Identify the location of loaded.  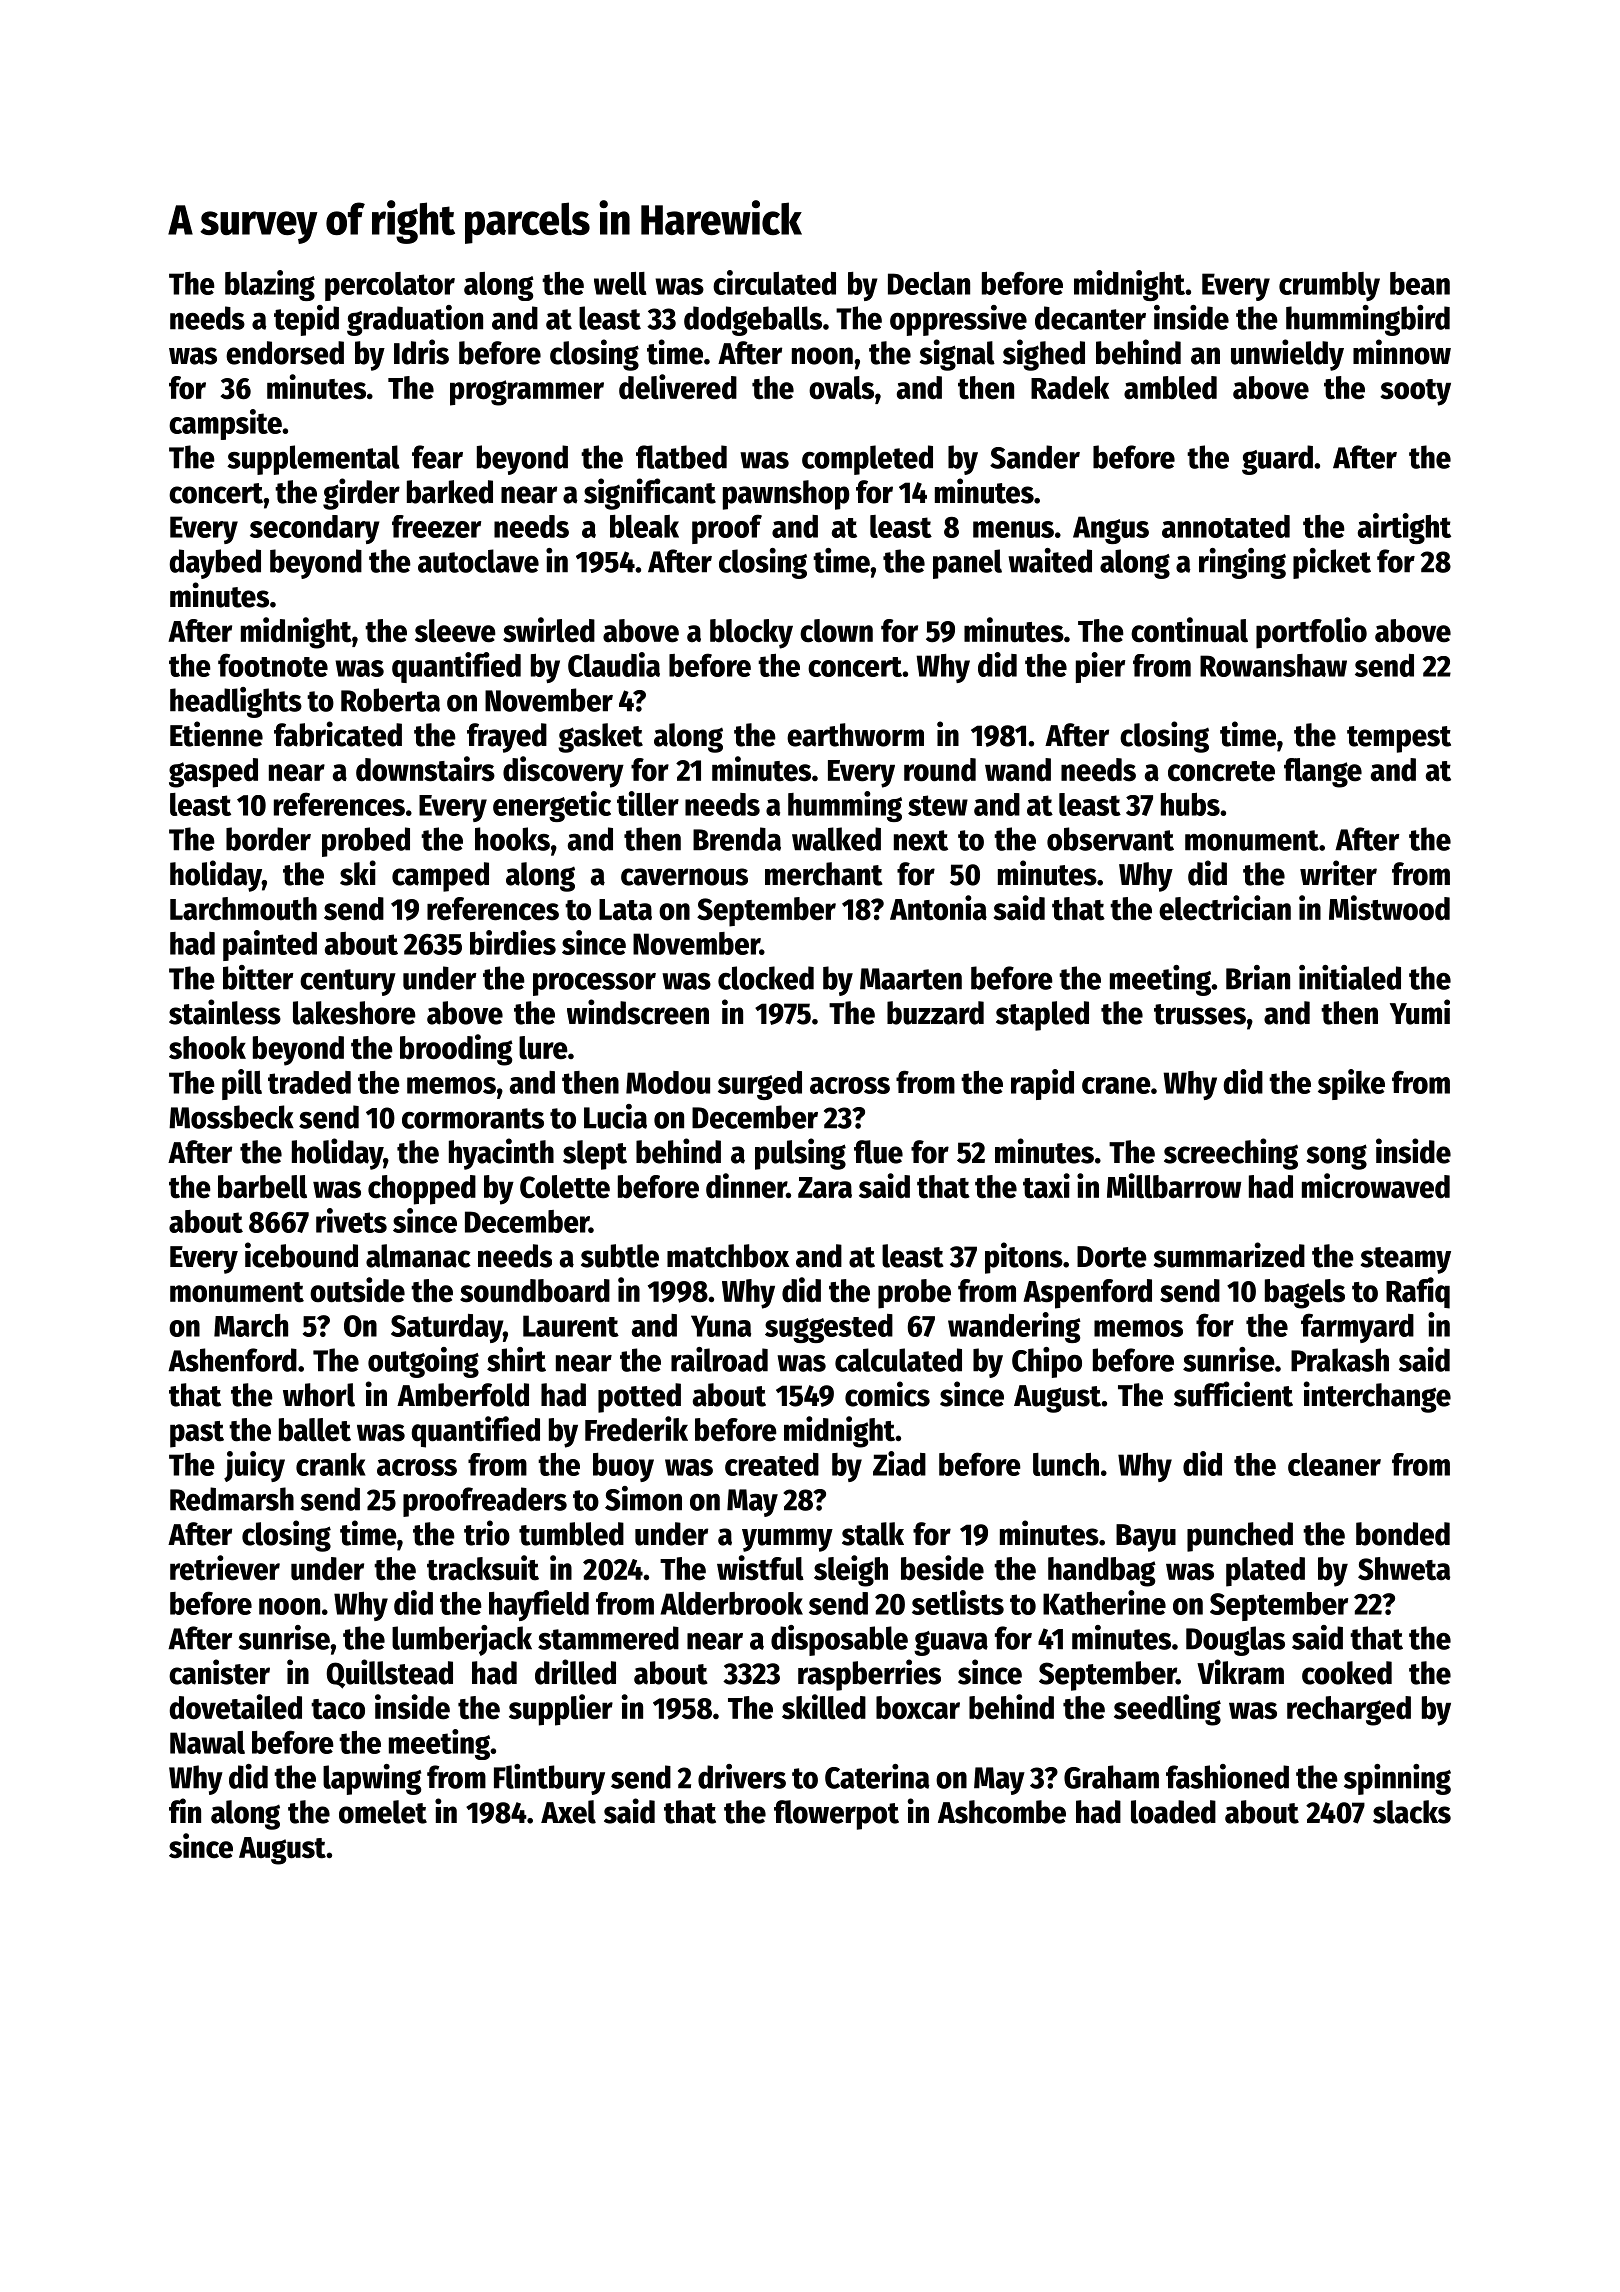
(1173, 1812).
